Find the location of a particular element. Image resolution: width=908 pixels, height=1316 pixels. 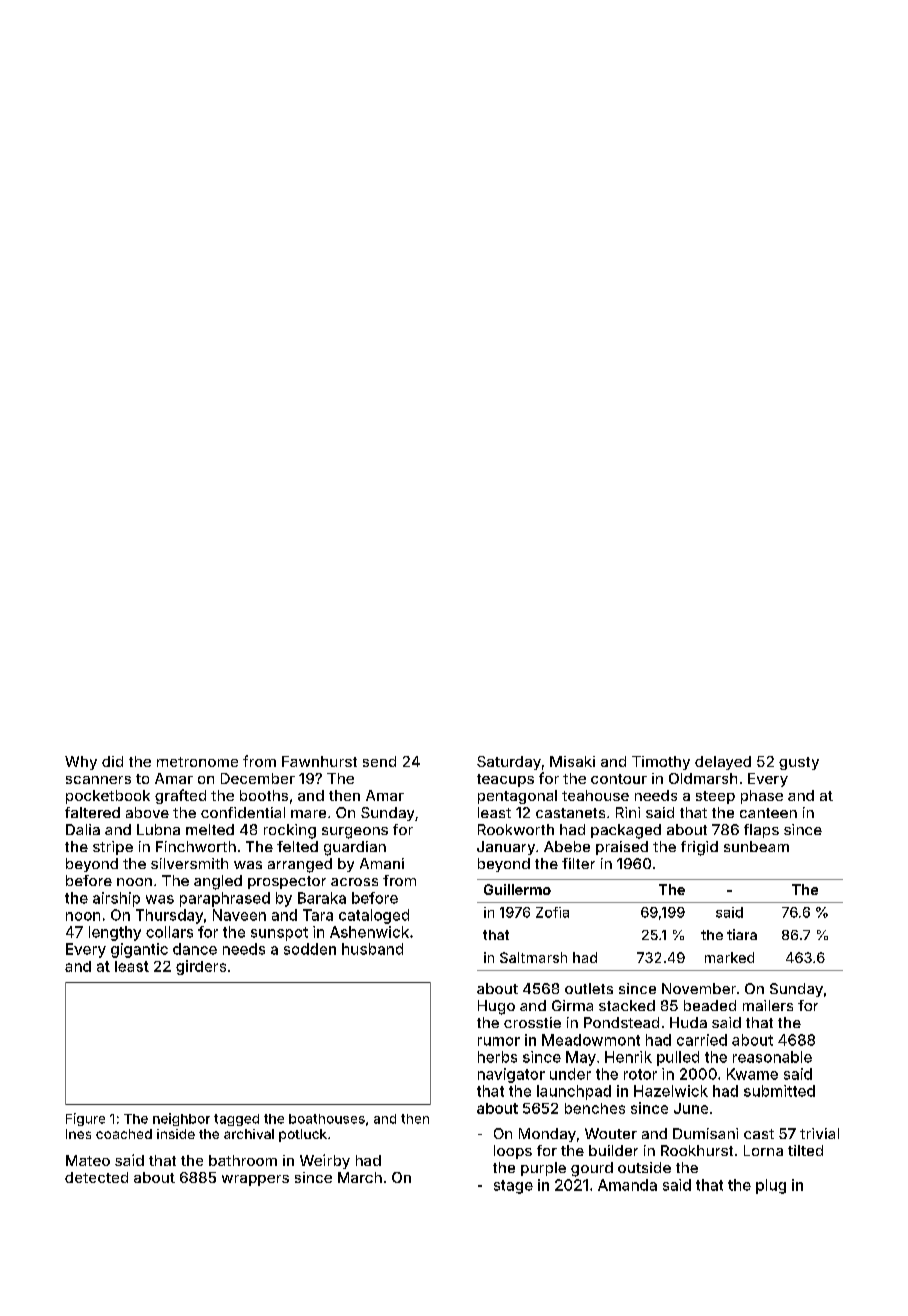

girders is located at coordinates (201, 967).
